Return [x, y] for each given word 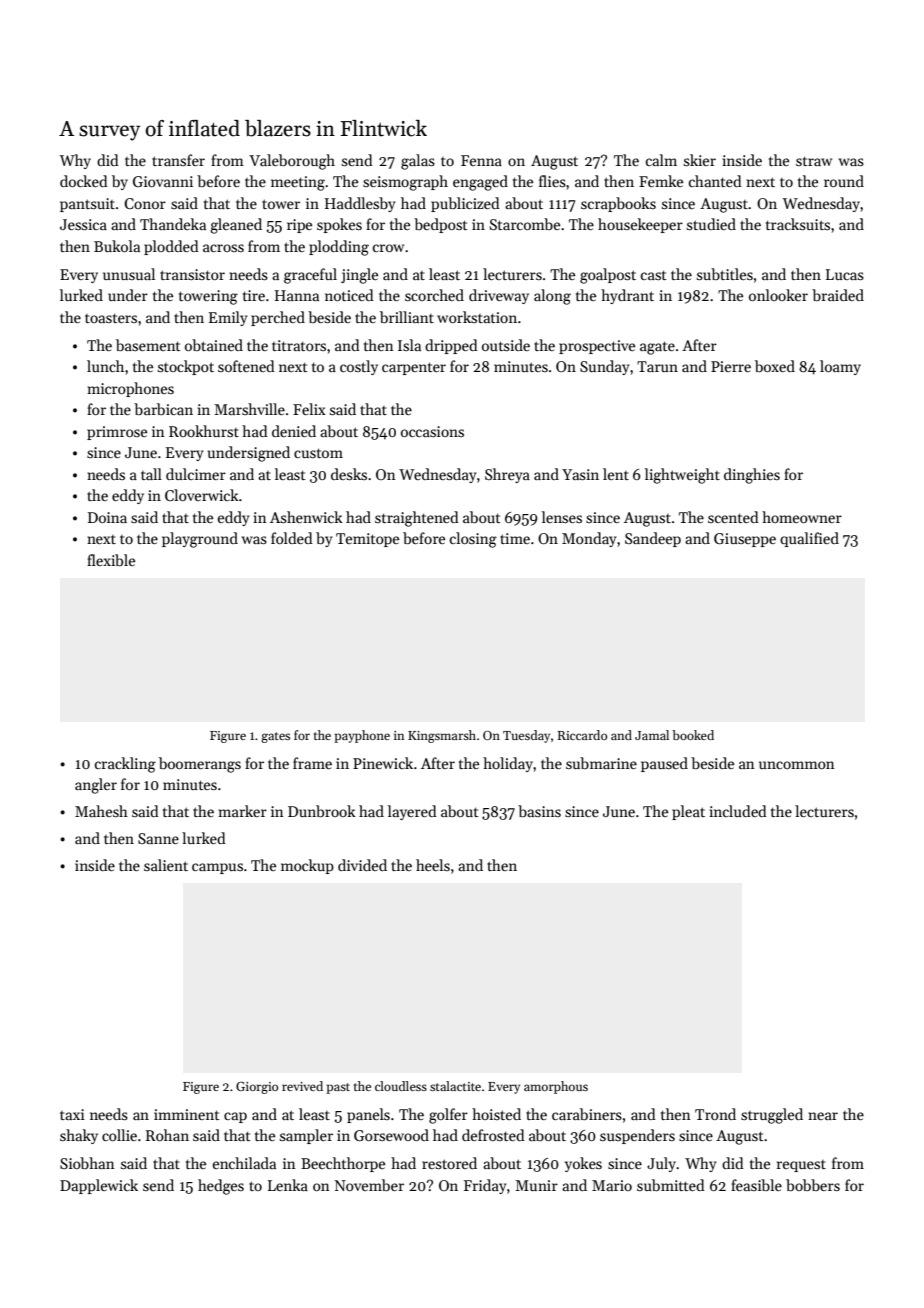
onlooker [778, 295]
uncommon [797, 765]
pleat [688, 812]
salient [166, 865]
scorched [434, 295]
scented [733, 517]
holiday [508, 764]
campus [217, 868]
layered [412, 812]
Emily [228, 318]
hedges [221, 1187]
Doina [107, 517]
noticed [349, 295]
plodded [171, 247]
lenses [562, 517]
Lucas [845, 274]
